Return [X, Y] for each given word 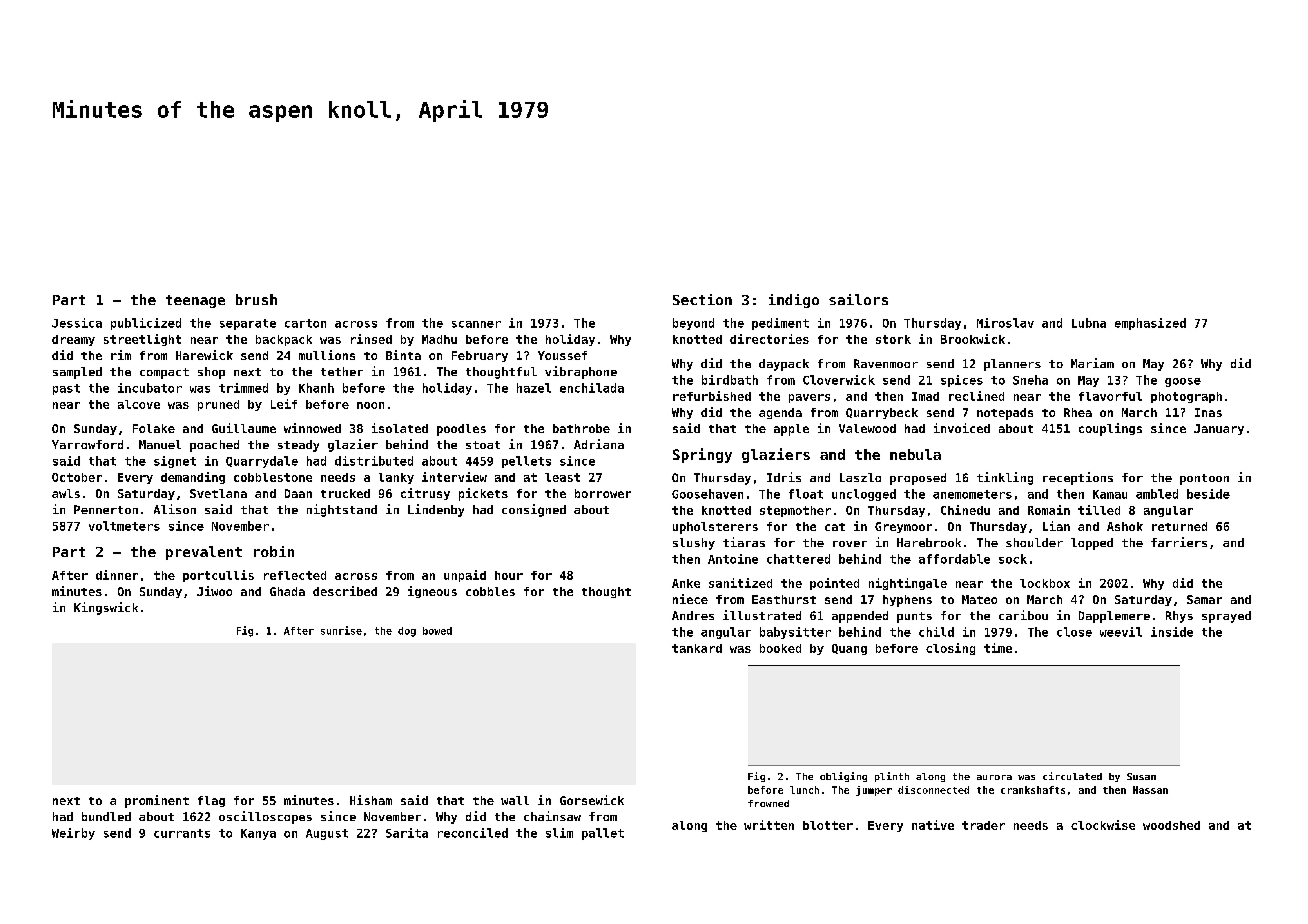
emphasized [1150, 324]
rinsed [371, 339]
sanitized [740, 583]
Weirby [73, 834]
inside [1172, 632]
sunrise [341, 630]
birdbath [730, 380]
